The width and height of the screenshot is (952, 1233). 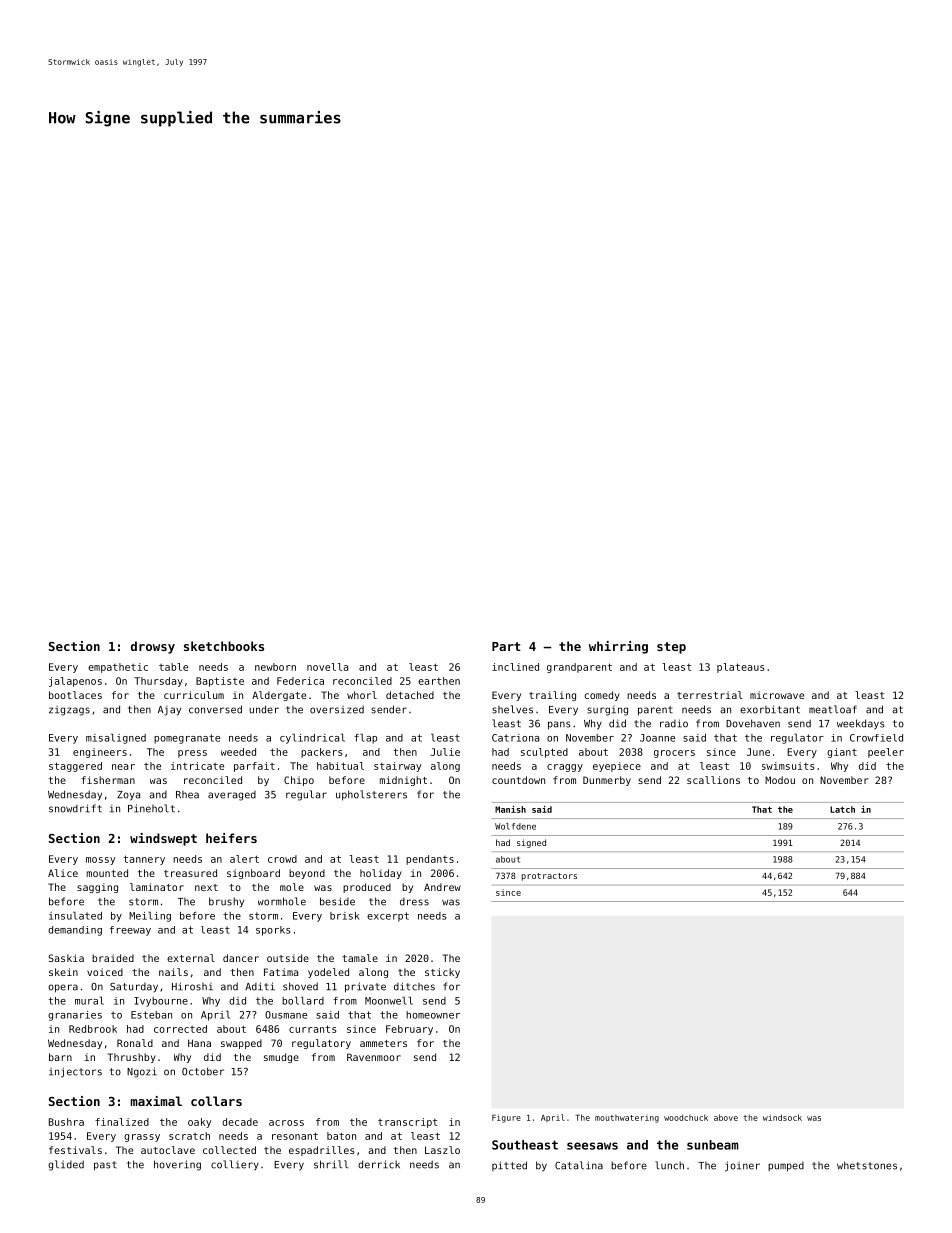 What do you see at coordinates (203, 1071) in the screenshot?
I see `October` at bounding box center [203, 1071].
